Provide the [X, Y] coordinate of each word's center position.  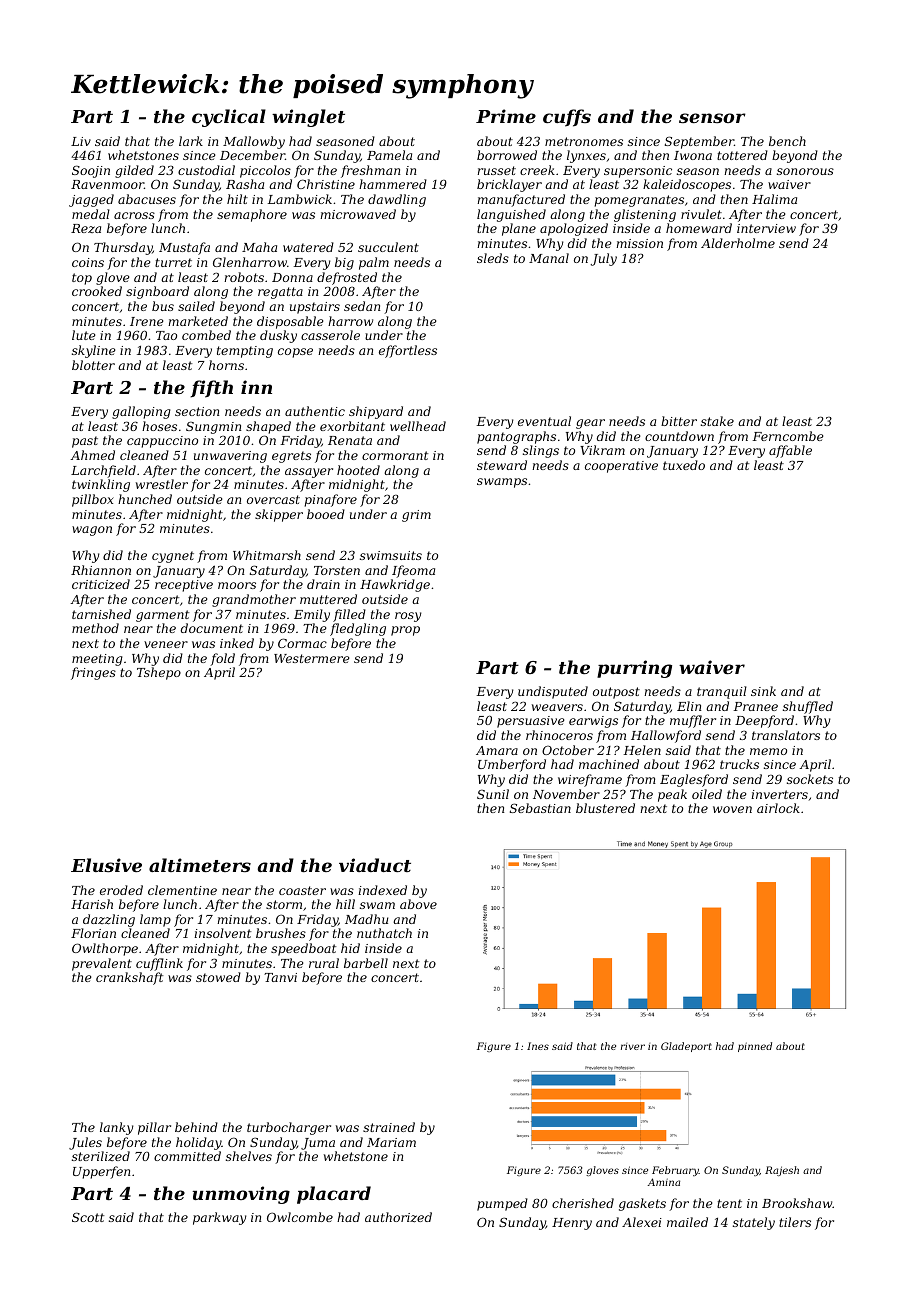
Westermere [312, 658]
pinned [755, 1047]
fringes [93, 673]
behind [196, 1127]
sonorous [805, 171]
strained [389, 1127]
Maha [259, 247]
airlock [778, 808]
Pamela [389, 155]
